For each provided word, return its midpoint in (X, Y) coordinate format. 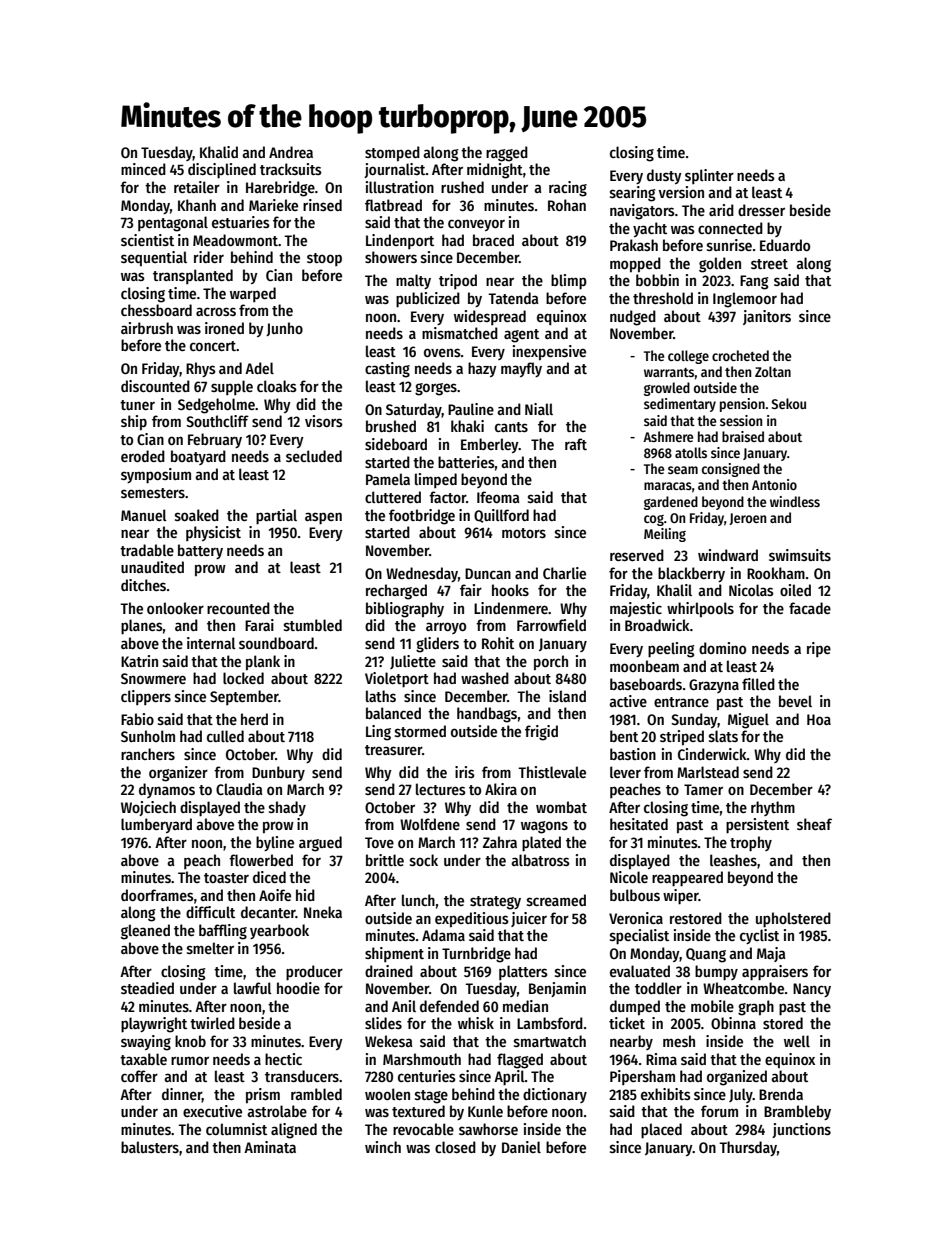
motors (524, 533)
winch (383, 1147)
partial (276, 517)
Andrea (291, 152)
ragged (507, 154)
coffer (139, 1076)
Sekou (789, 403)
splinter (709, 176)
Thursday (748, 1148)
